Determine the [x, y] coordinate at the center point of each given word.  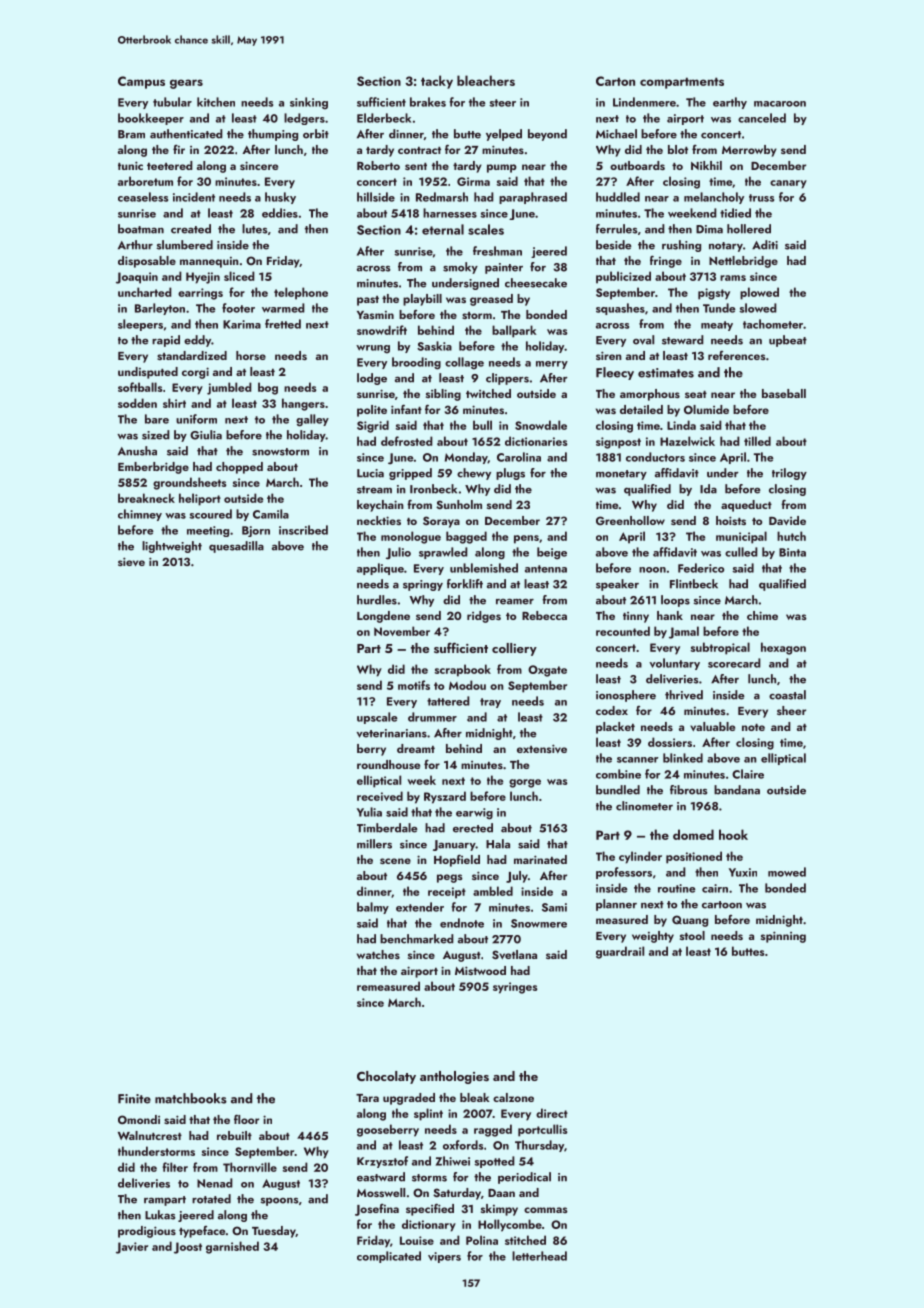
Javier [132, 1248]
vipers [444, 1257]
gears [186, 84]
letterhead [539, 1256]
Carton [615, 81]
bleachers [486, 80]
